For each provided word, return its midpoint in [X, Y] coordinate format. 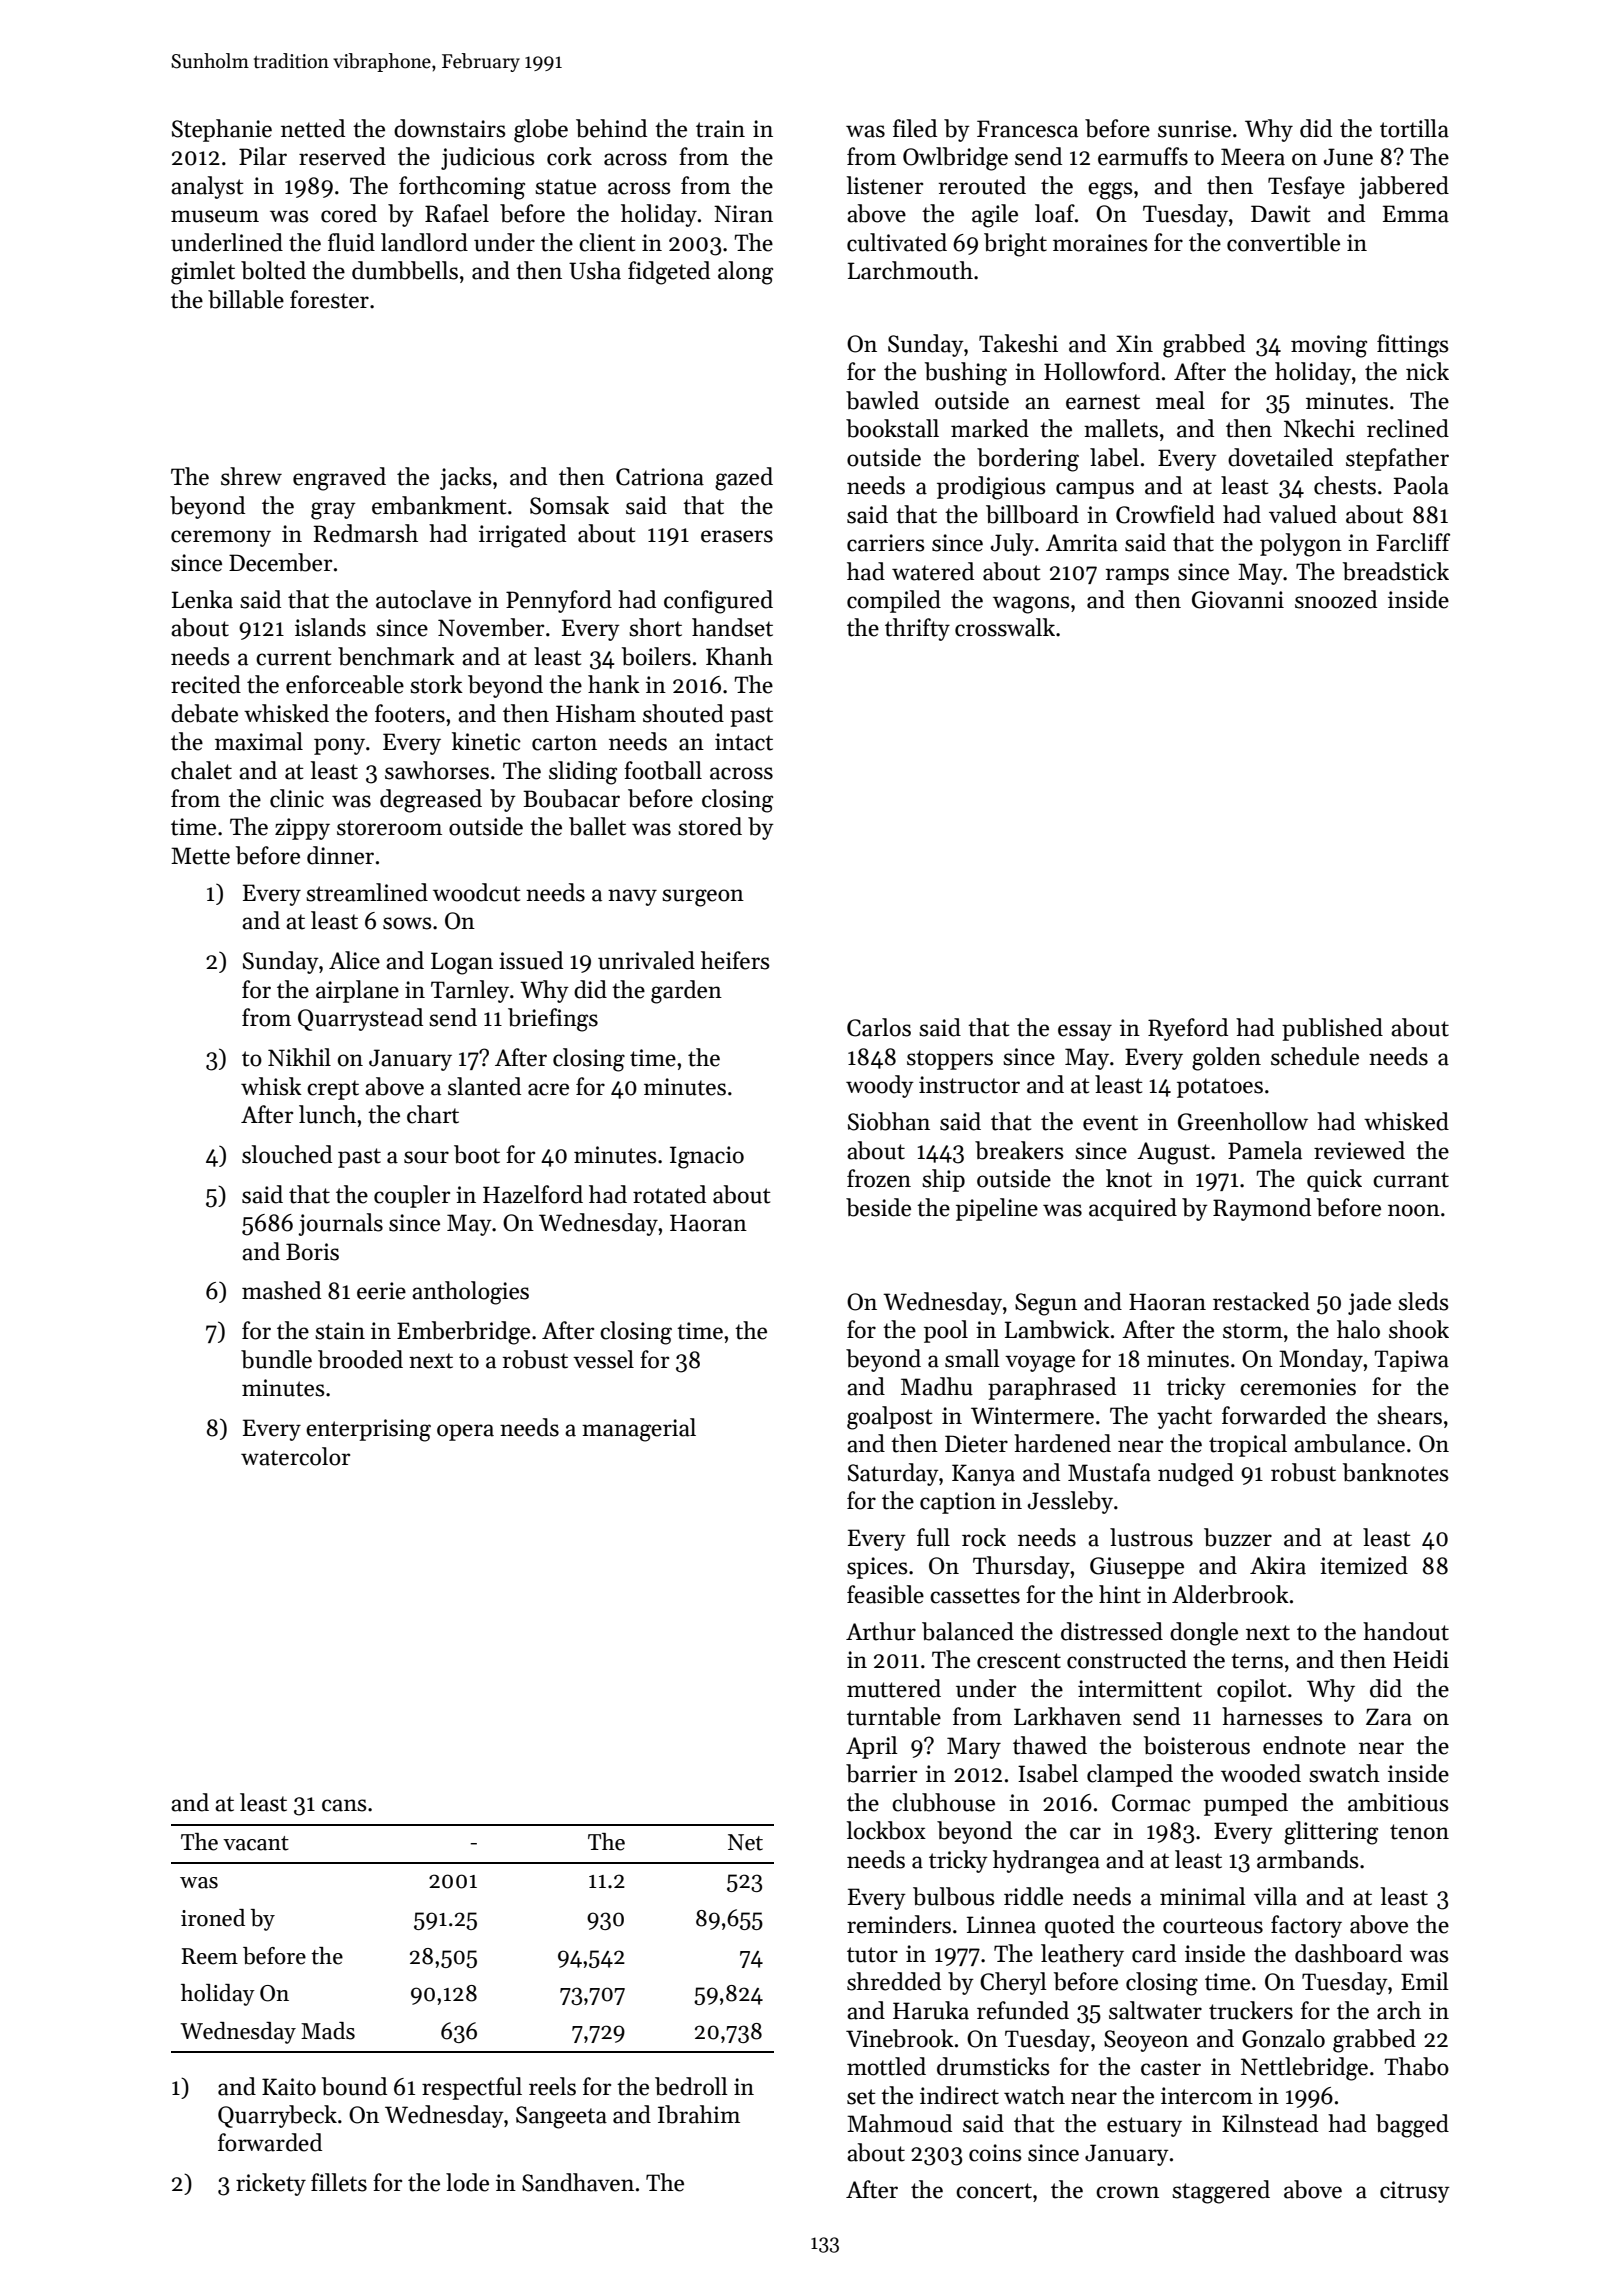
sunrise [1194, 129]
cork [569, 156]
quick [1334, 1180]
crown [1127, 2192]
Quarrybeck [277, 2116]
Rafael [457, 213]
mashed [281, 1290]
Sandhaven [578, 2182]
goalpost [890, 1418]
